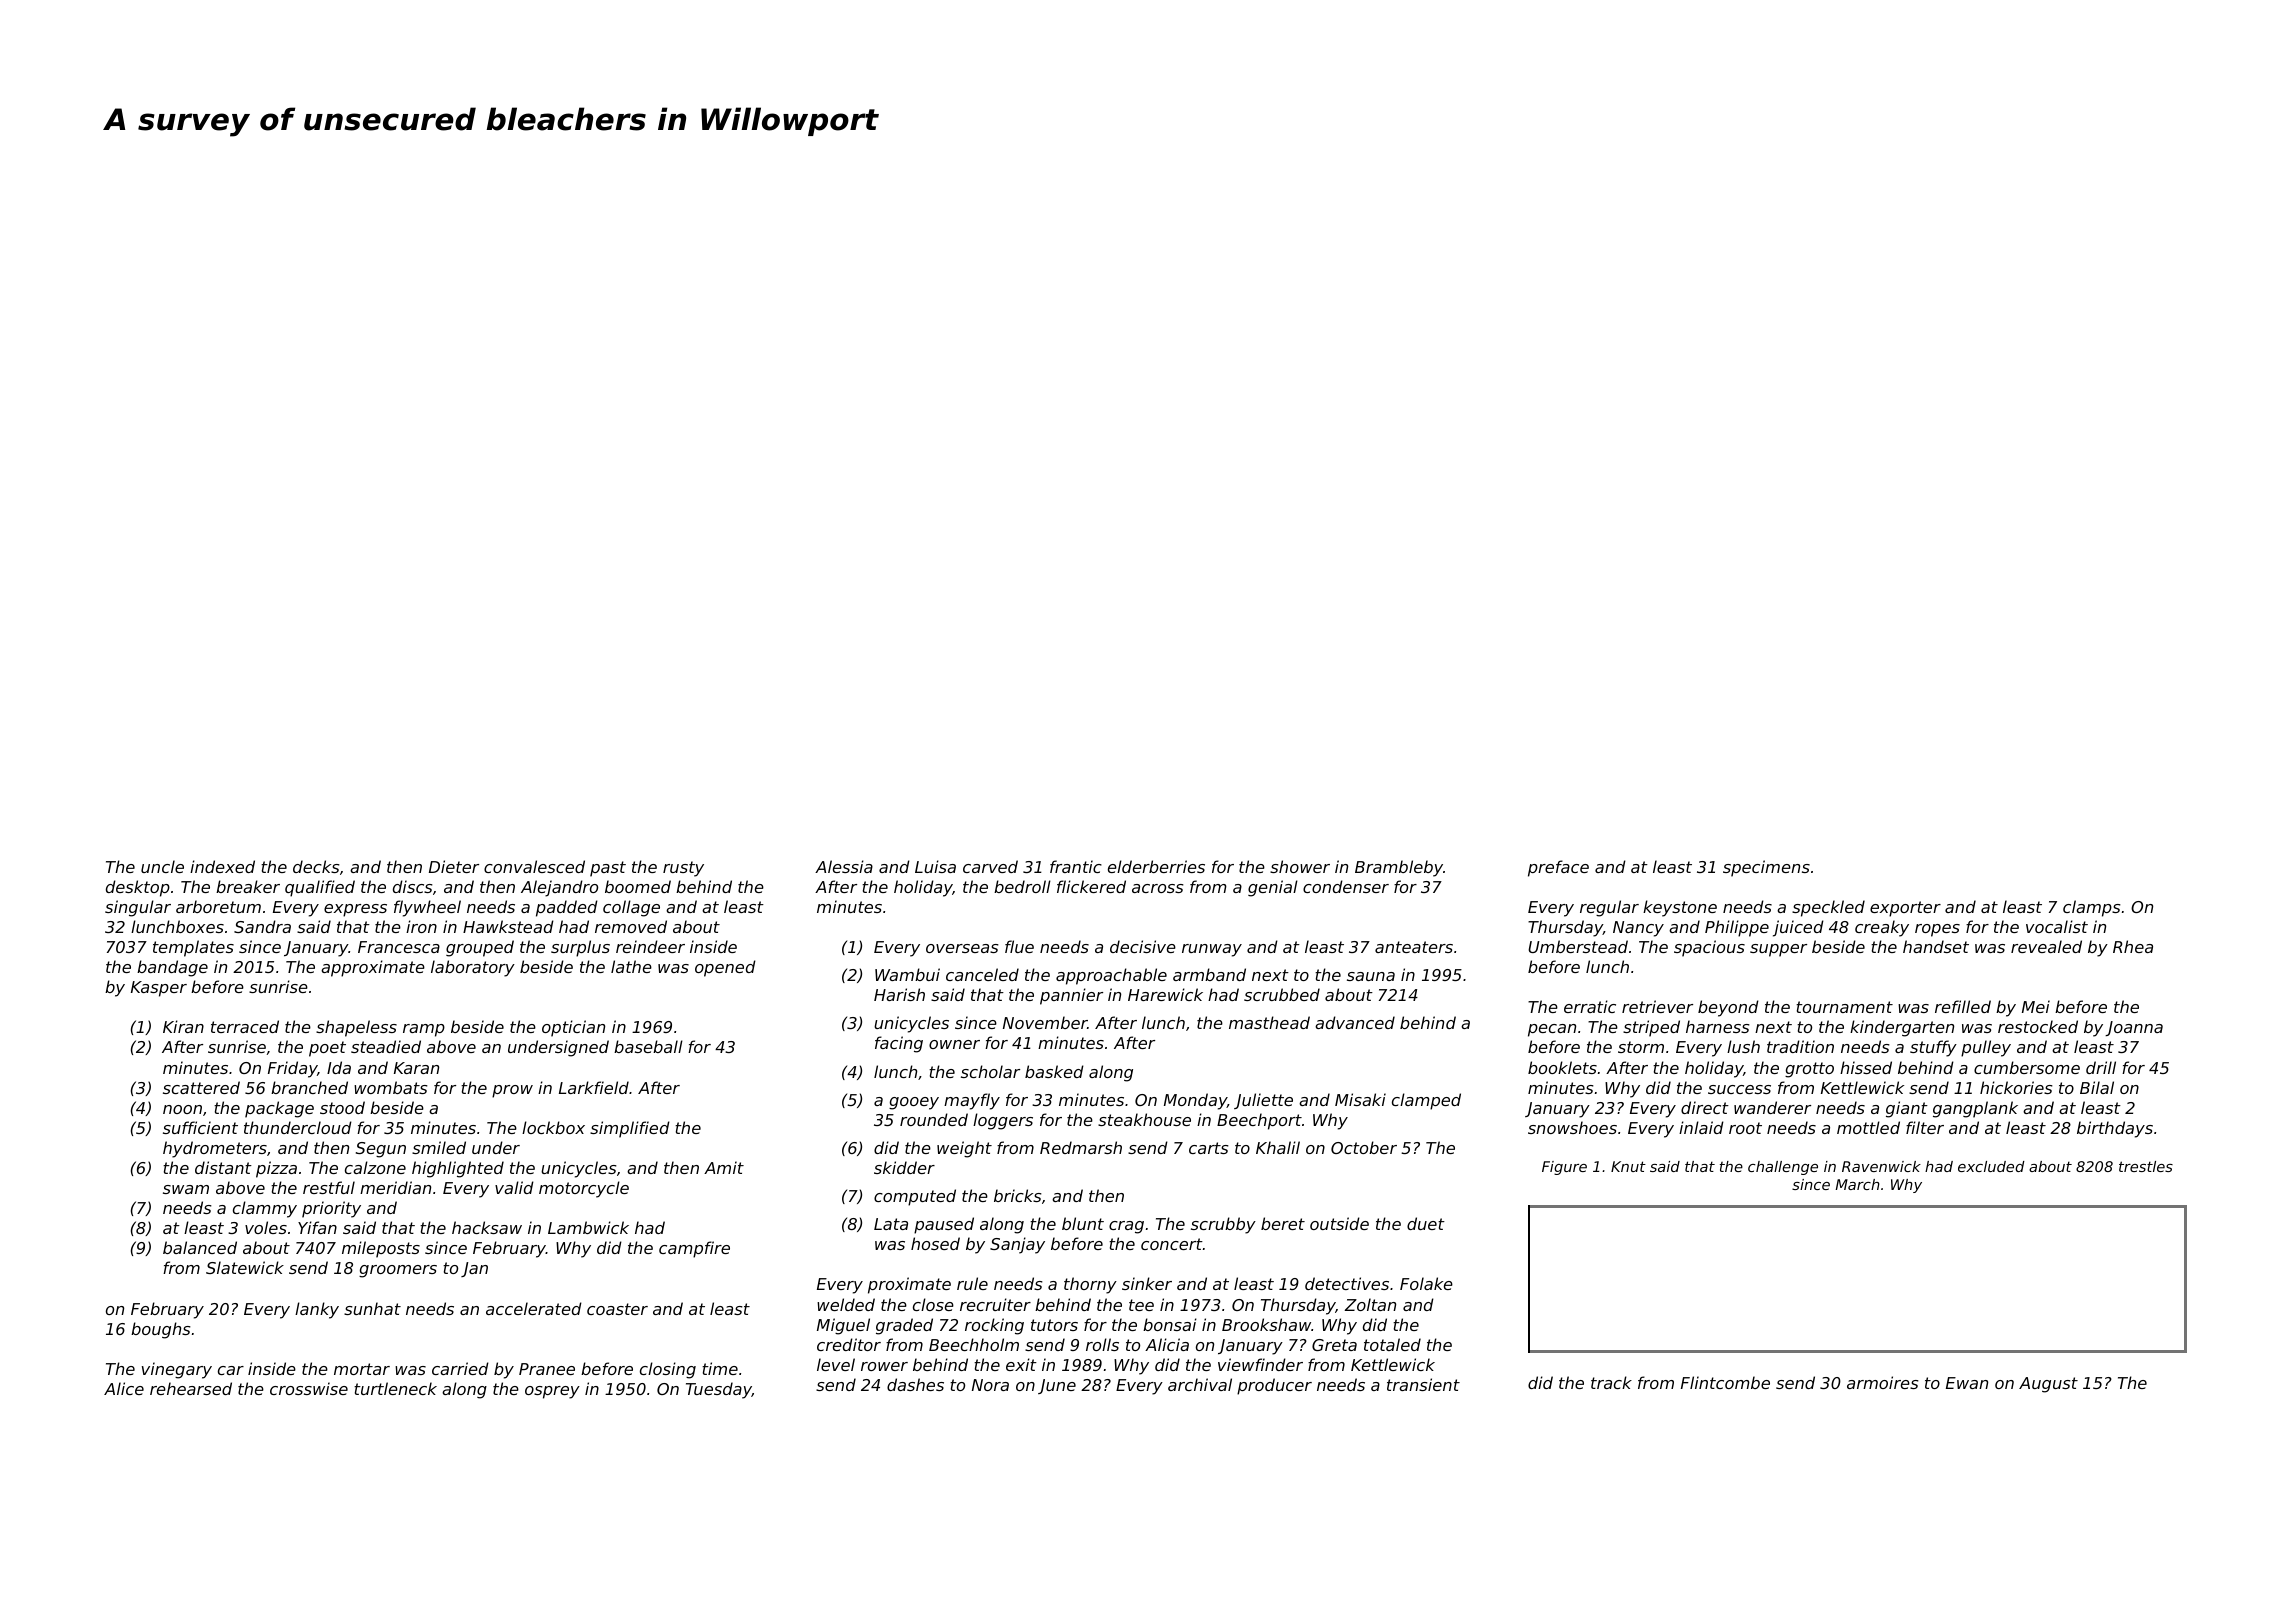  I want to click on March, so click(1857, 1184).
